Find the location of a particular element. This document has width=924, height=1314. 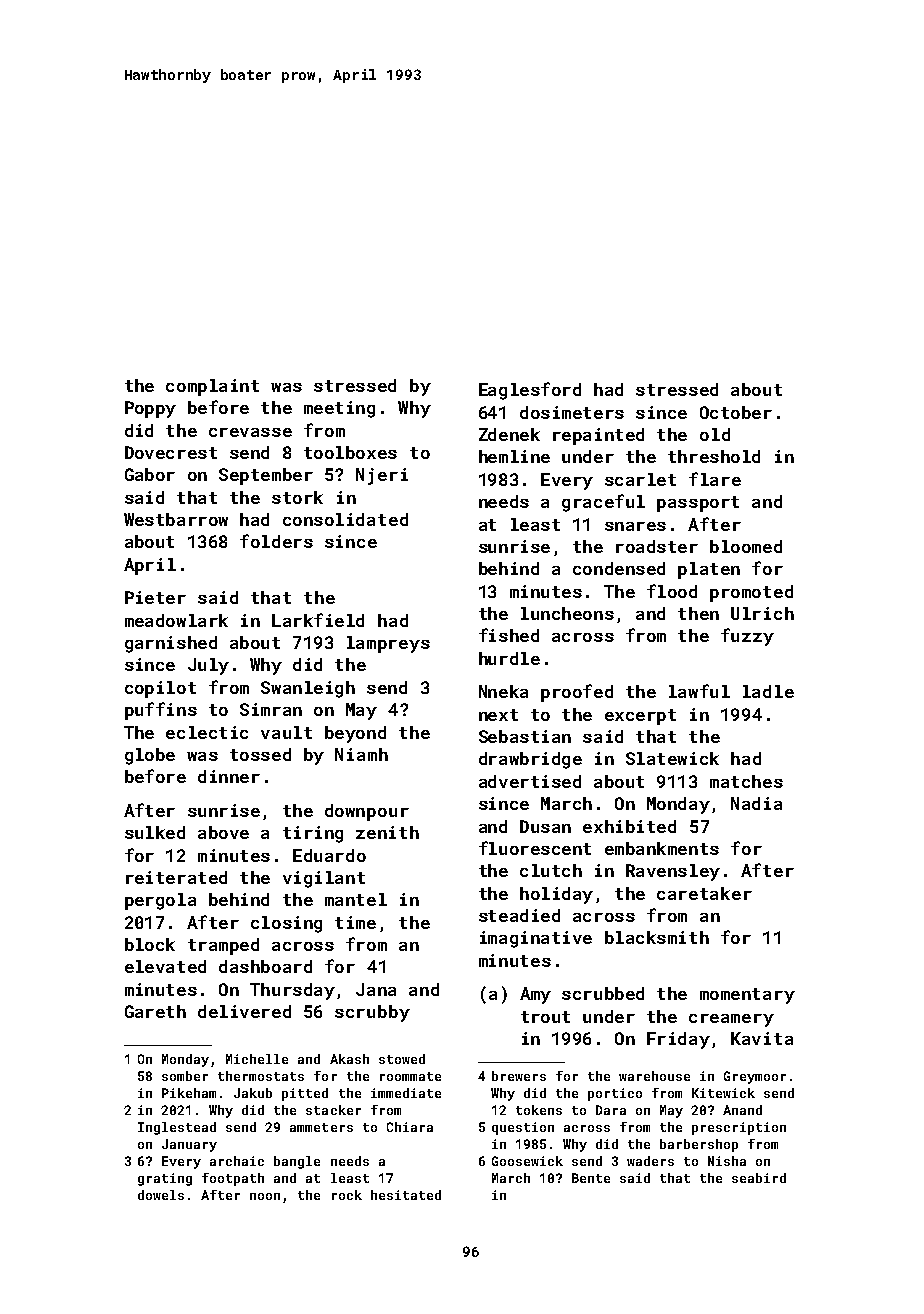

lawful is located at coordinates (699, 691).
